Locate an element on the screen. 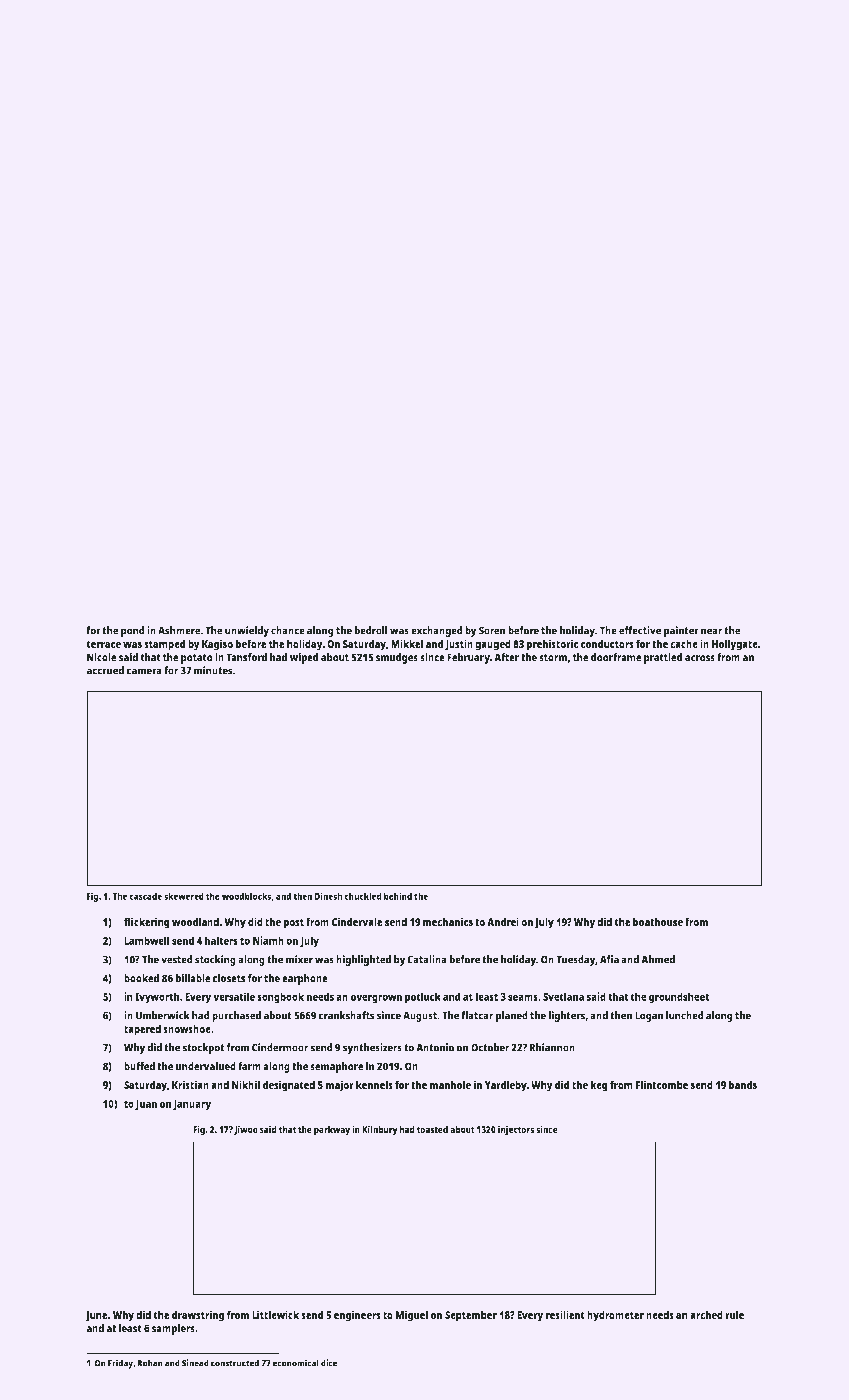  Sinead is located at coordinates (195, 1363).
